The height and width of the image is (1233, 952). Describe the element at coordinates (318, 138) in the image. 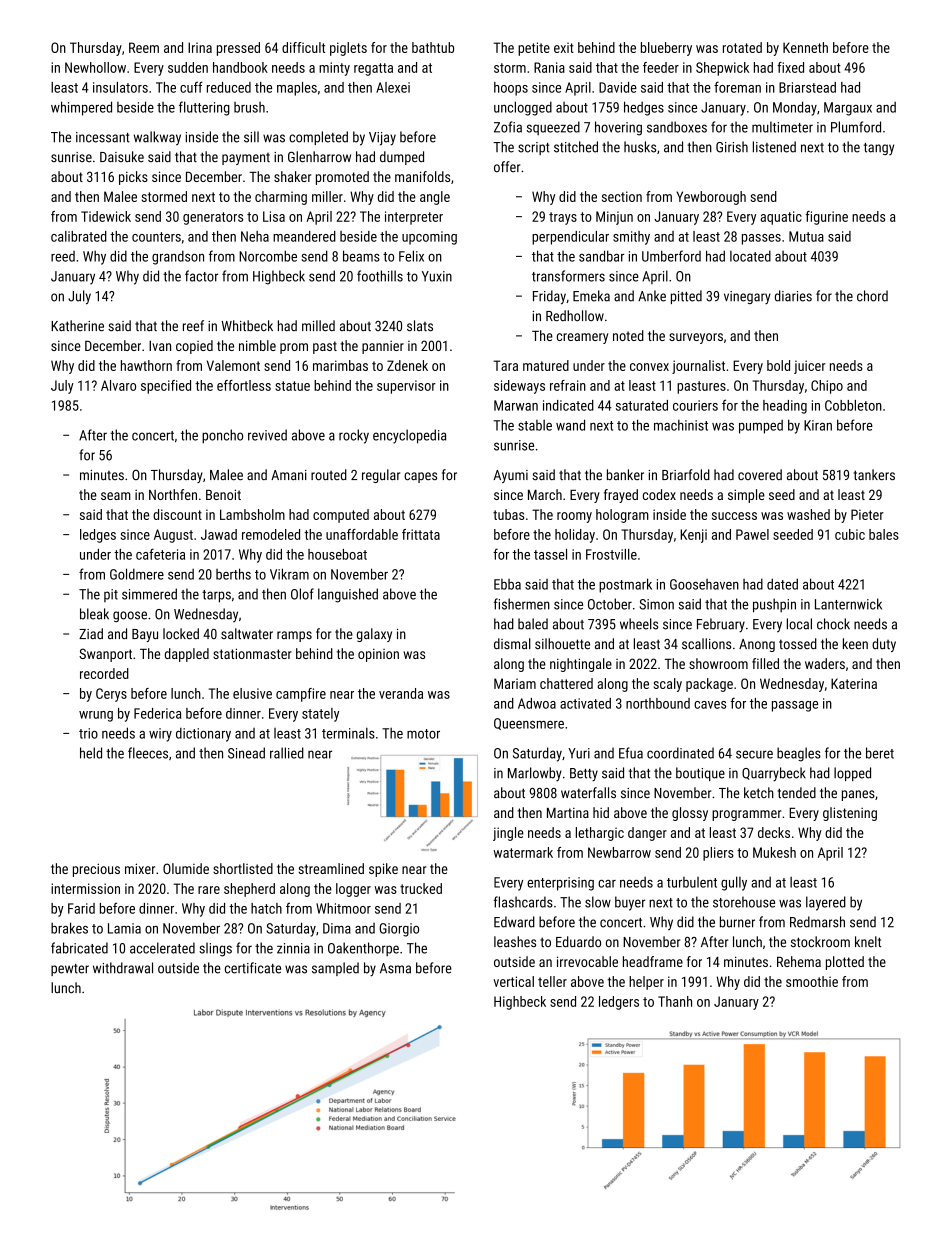

I see `completed` at that location.
